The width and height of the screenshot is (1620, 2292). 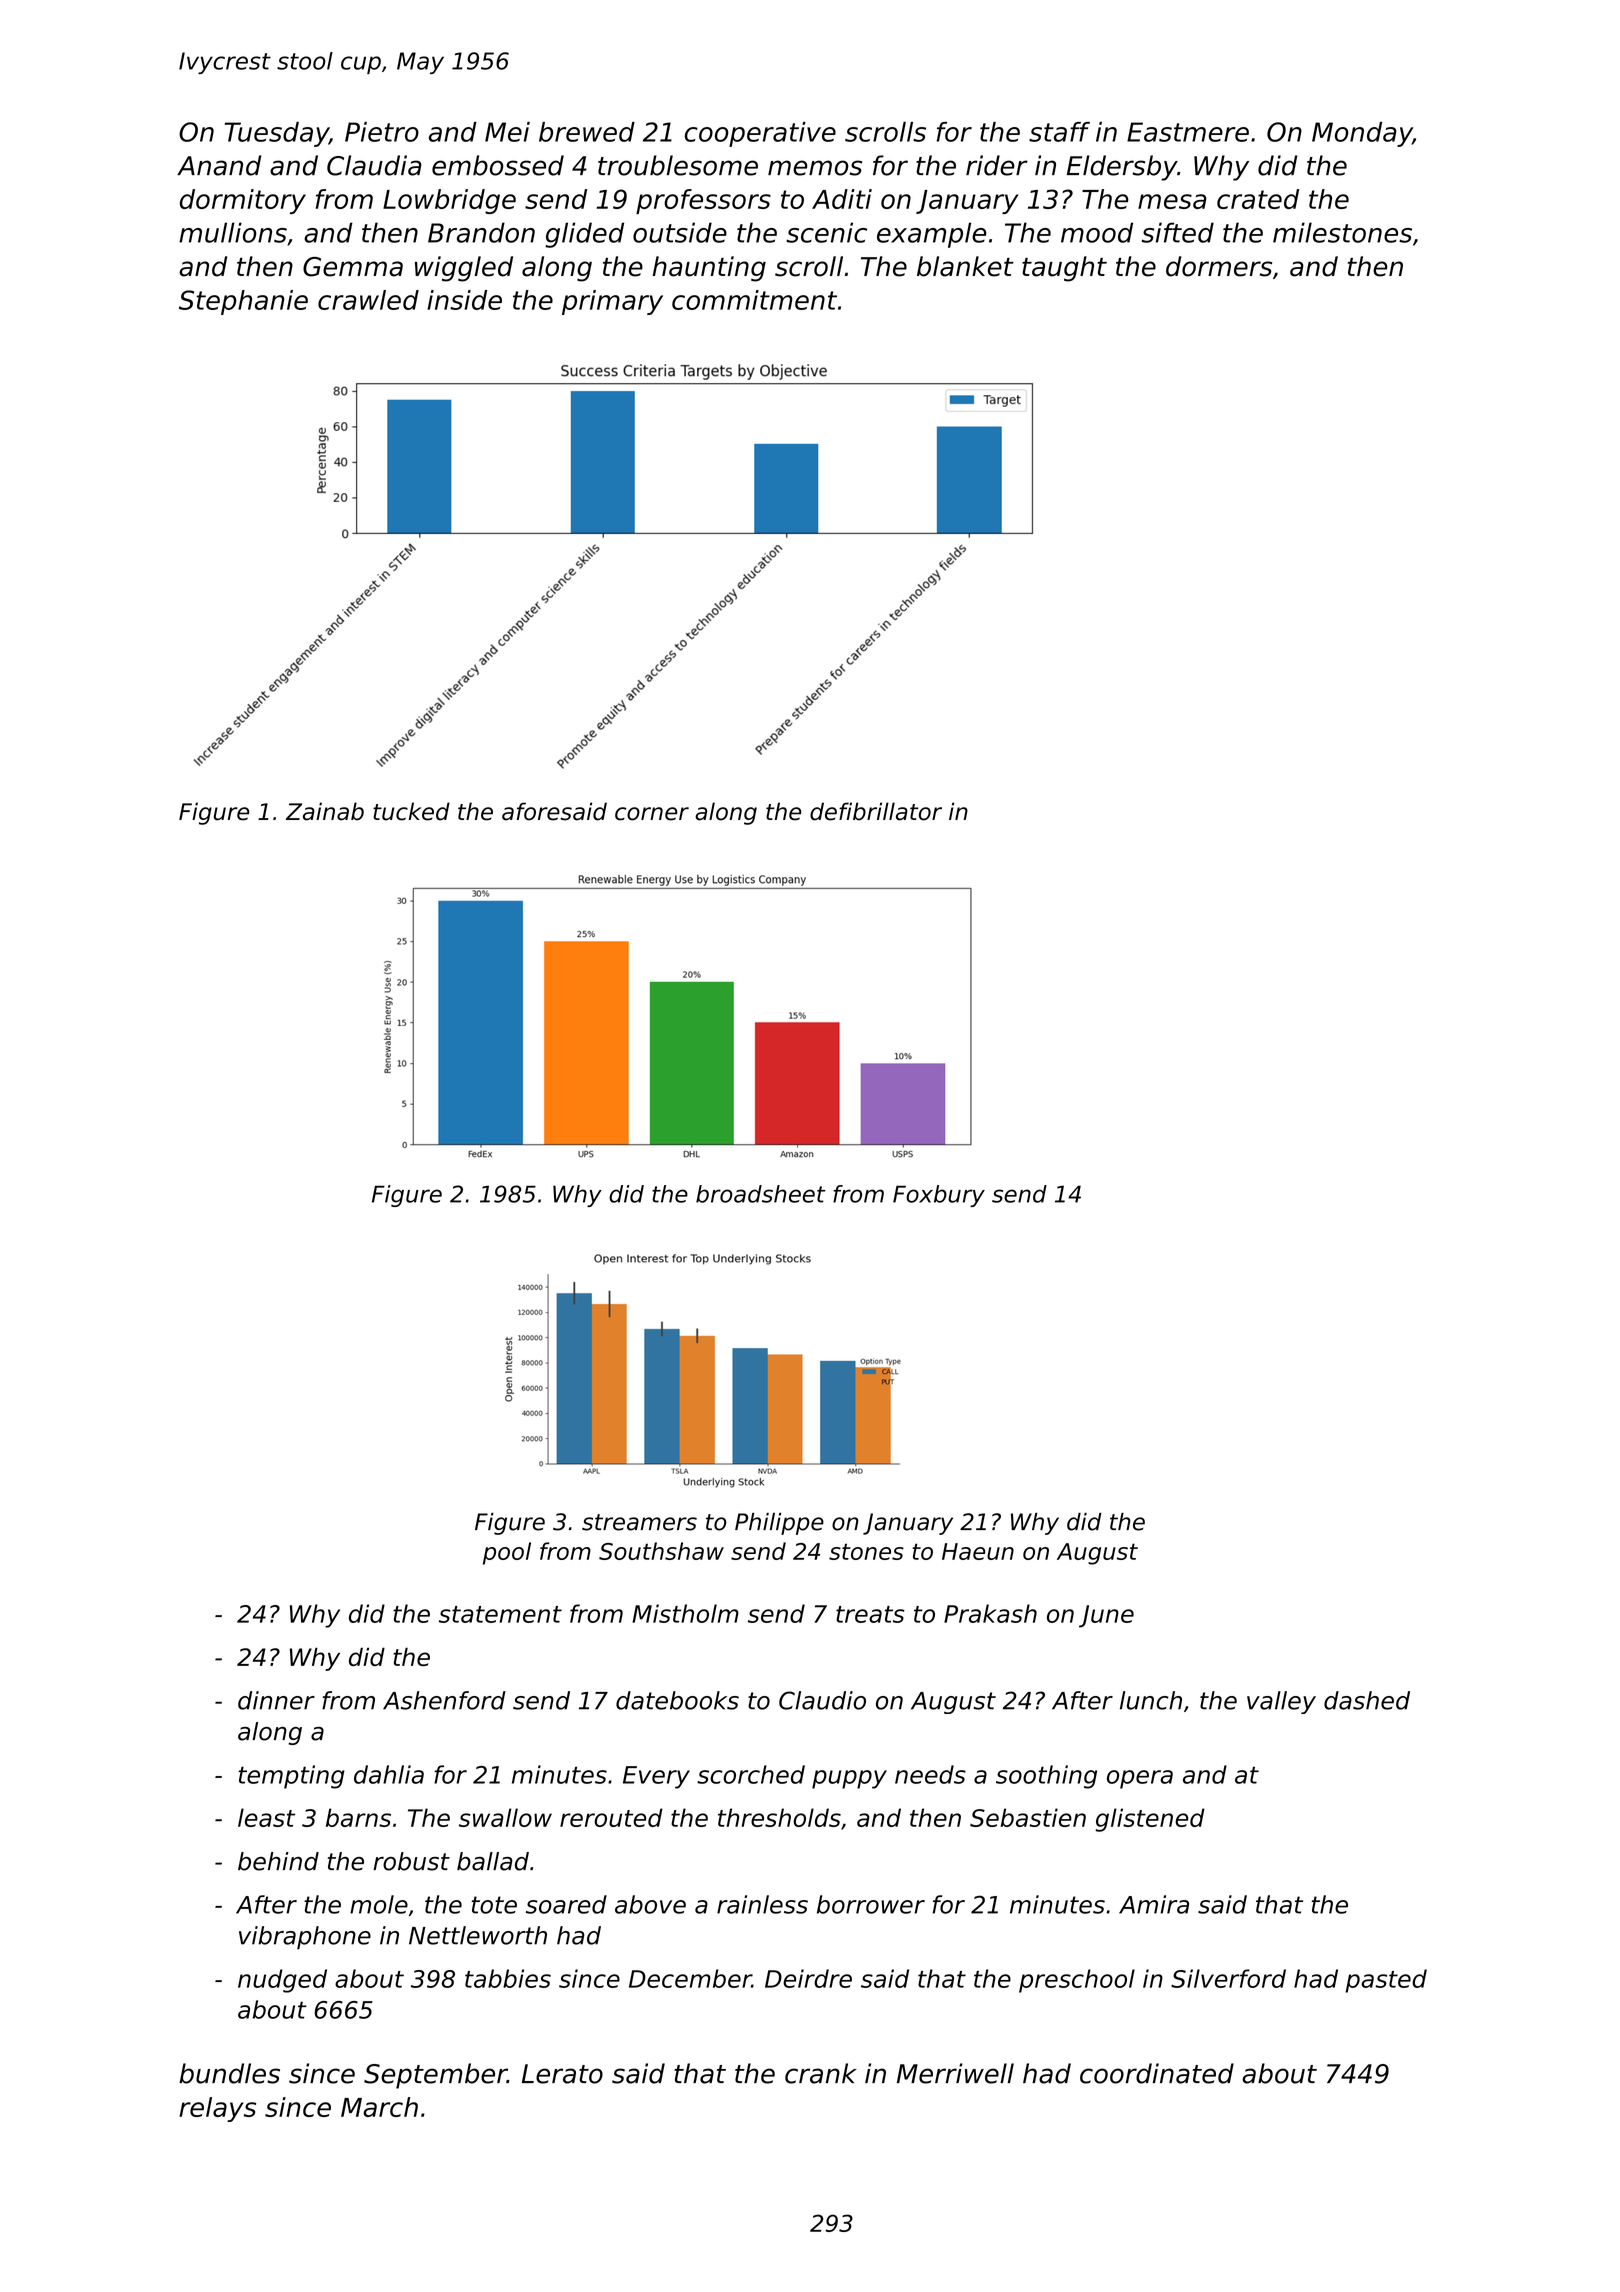 What do you see at coordinates (685, 1613) in the screenshot?
I see `Mistholm` at bounding box center [685, 1613].
